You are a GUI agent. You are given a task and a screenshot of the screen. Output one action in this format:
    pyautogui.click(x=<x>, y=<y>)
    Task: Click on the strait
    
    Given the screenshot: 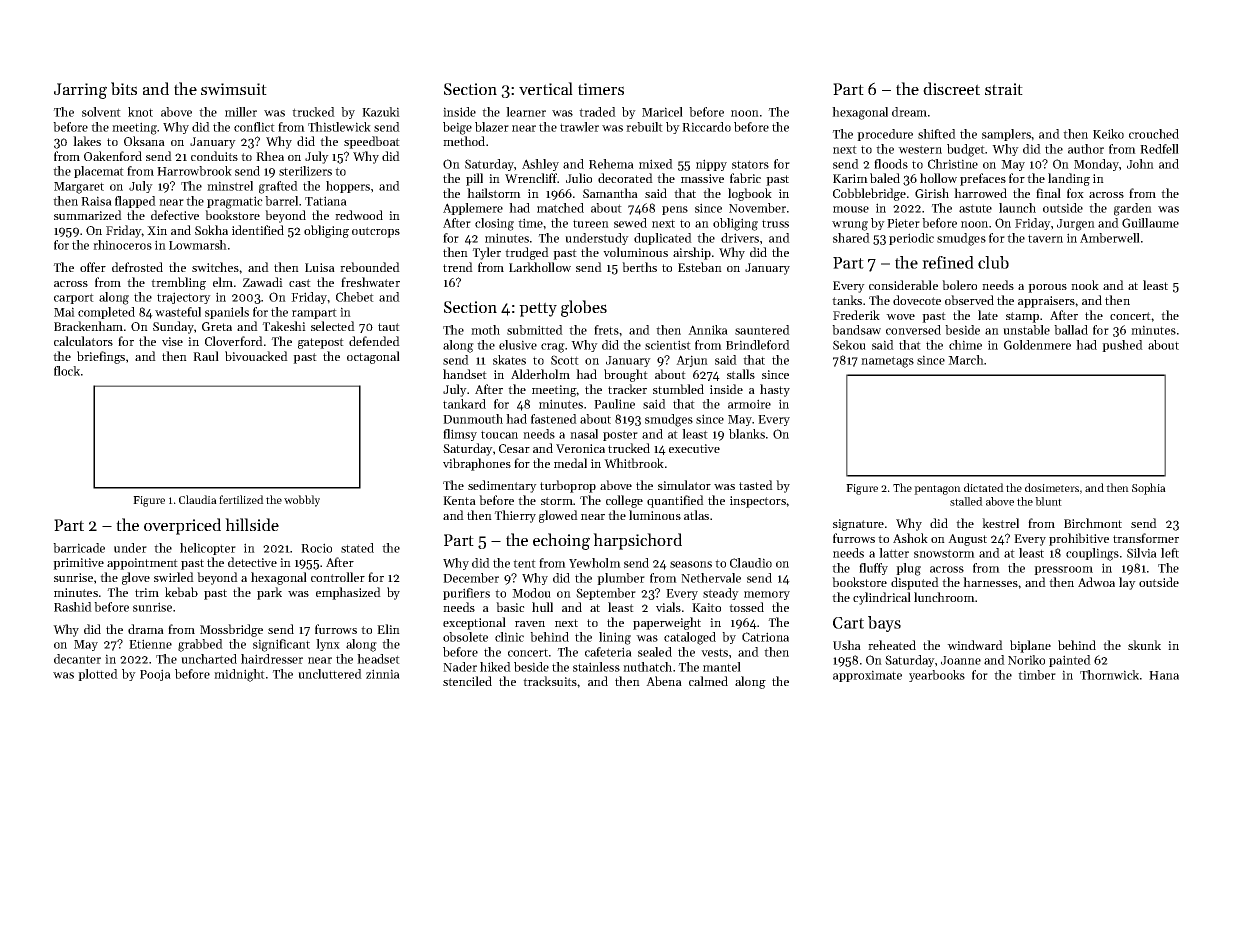 What is the action you would take?
    pyautogui.click(x=1004, y=89)
